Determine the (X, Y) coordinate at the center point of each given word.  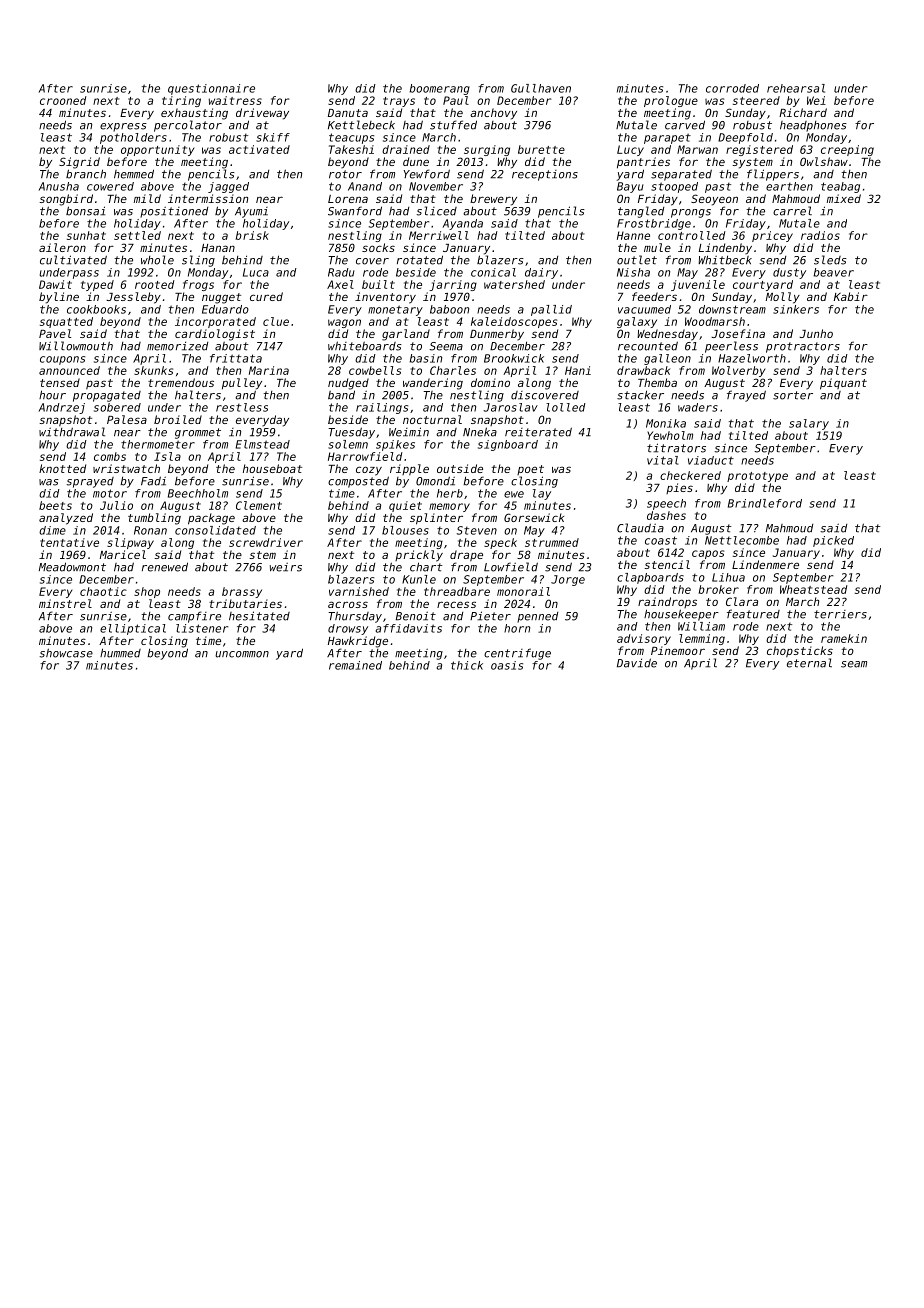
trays (399, 102)
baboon (449, 309)
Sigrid (79, 163)
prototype (757, 477)
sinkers (796, 309)
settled (137, 235)
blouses (405, 530)
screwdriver (266, 542)
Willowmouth (76, 346)
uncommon (242, 654)
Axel (340, 284)
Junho (816, 333)
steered (756, 100)
